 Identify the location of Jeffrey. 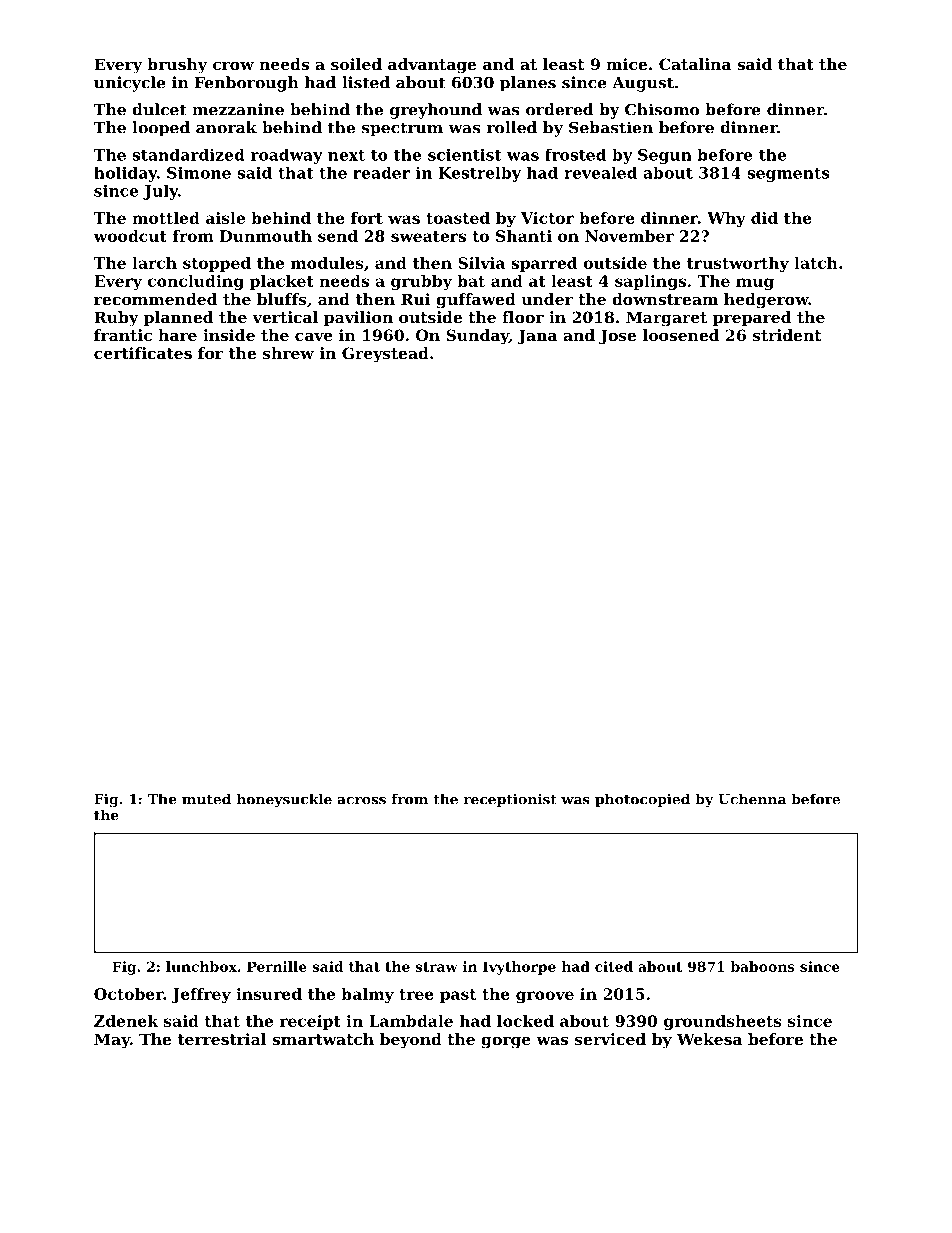
(201, 995).
